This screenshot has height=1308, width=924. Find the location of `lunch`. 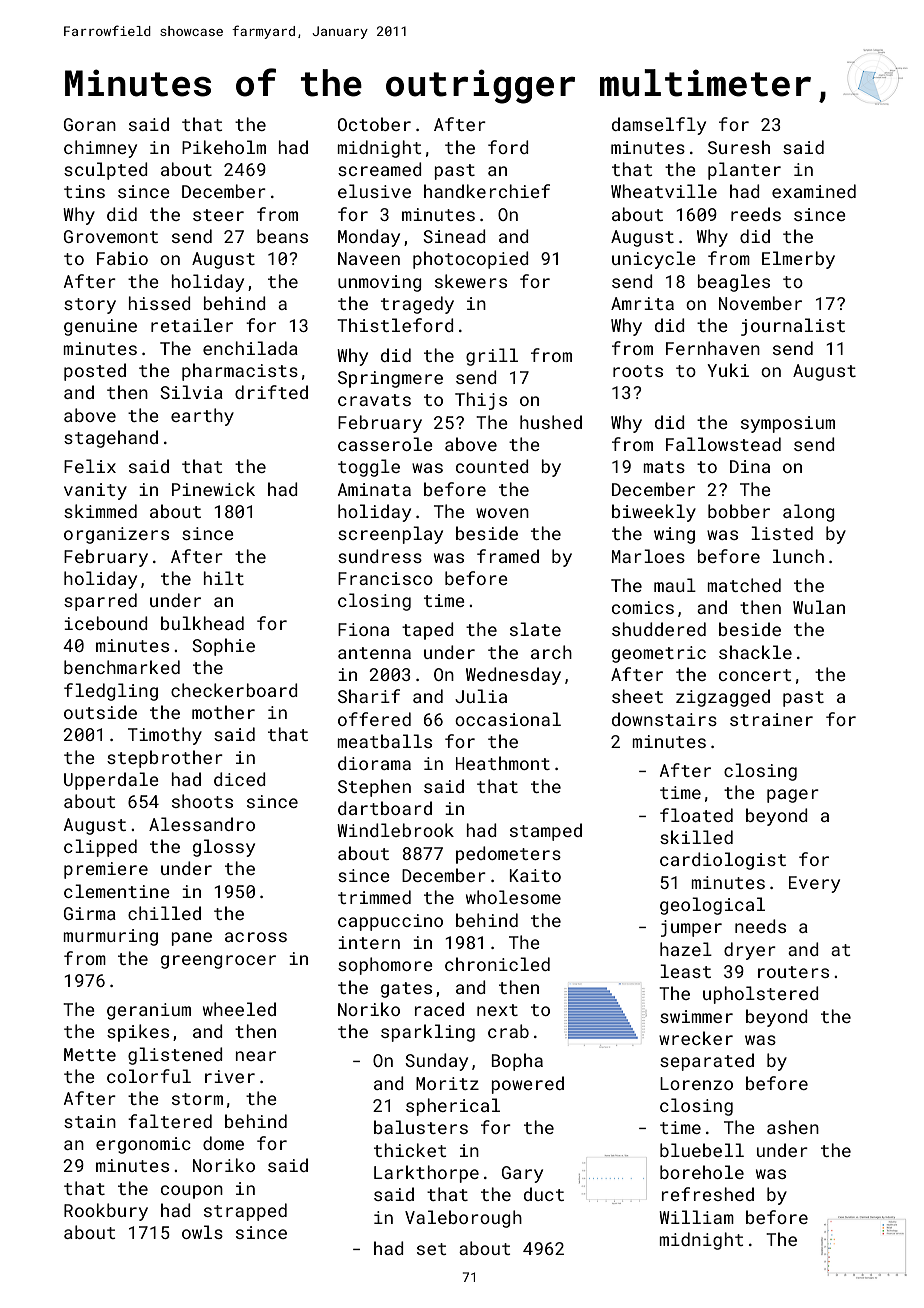

lunch is located at coordinates (798, 556).
